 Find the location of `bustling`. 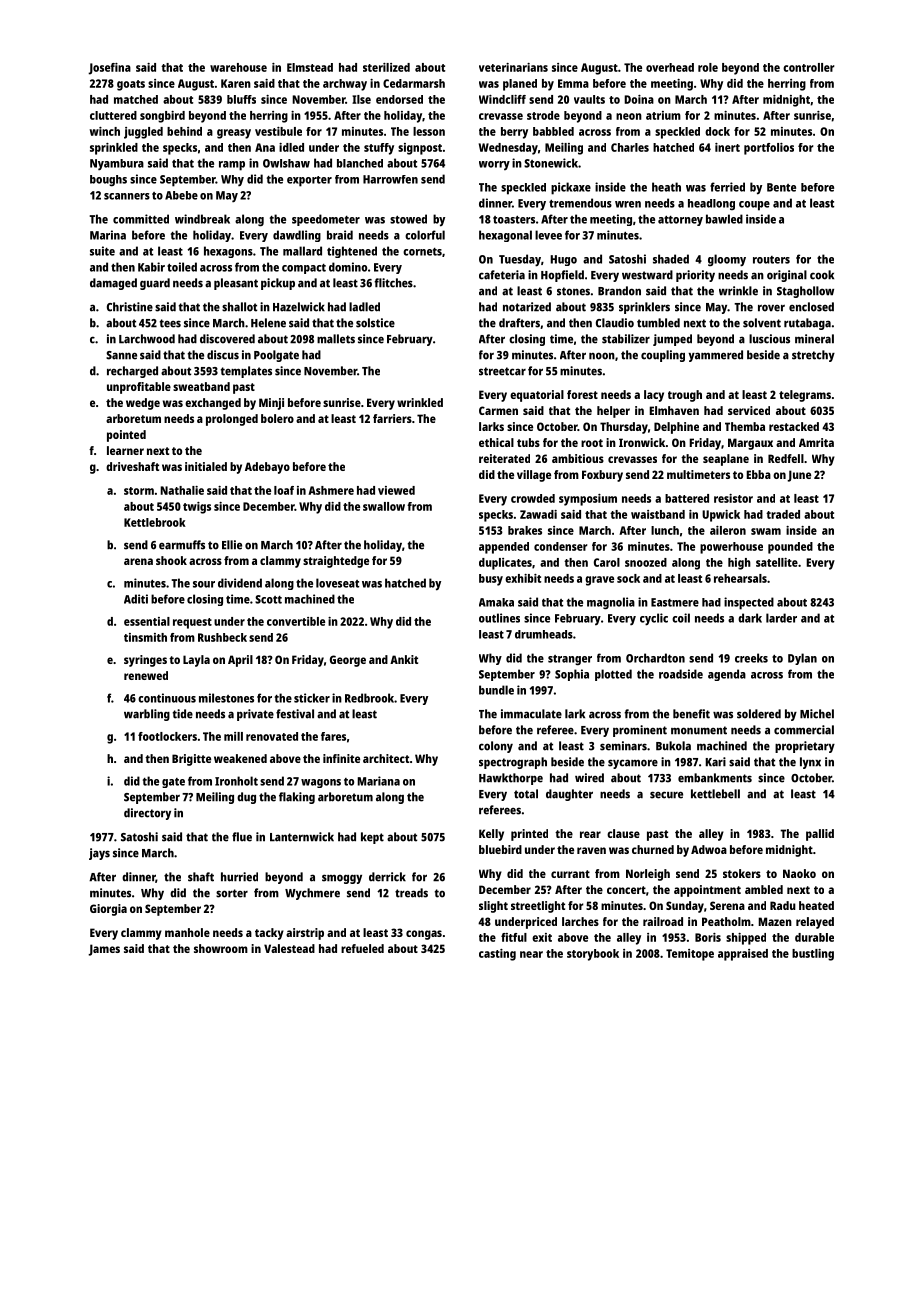

bustling is located at coordinates (813, 955).
